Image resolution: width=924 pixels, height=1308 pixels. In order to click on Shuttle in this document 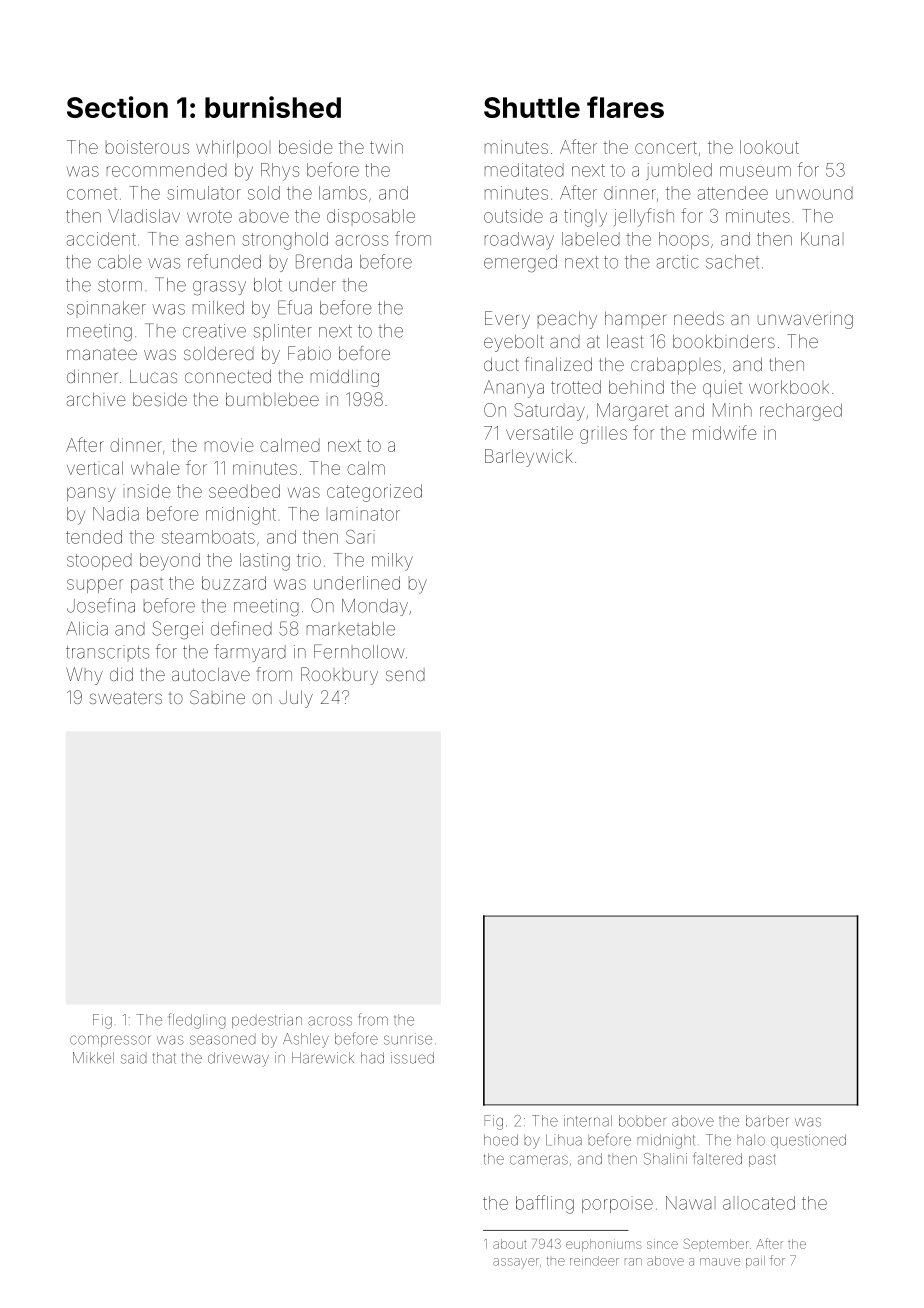, I will do `click(532, 107)`.
